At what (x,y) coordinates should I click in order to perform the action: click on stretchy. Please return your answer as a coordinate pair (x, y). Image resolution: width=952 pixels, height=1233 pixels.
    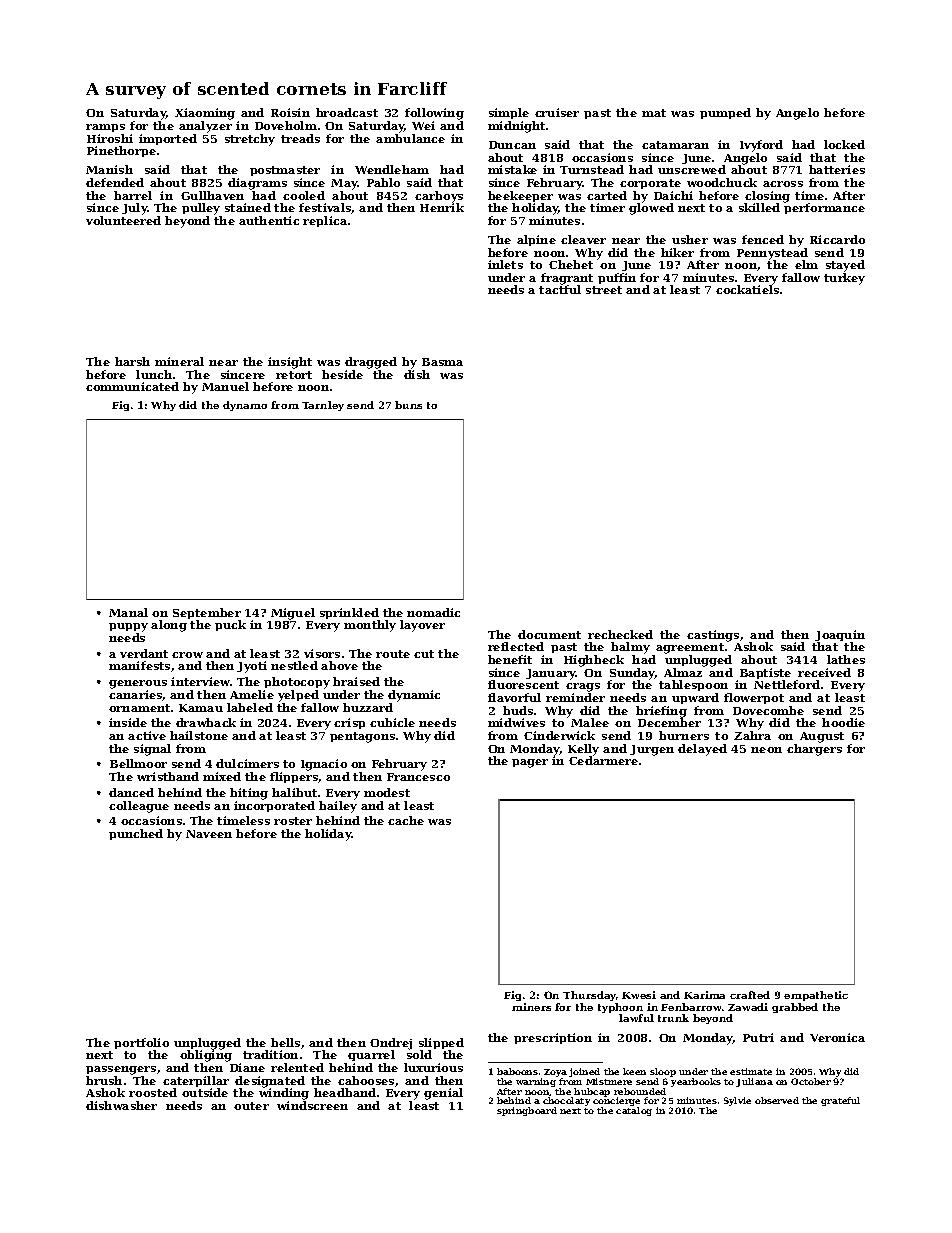
    Looking at the image, I should click on (250, 140).
